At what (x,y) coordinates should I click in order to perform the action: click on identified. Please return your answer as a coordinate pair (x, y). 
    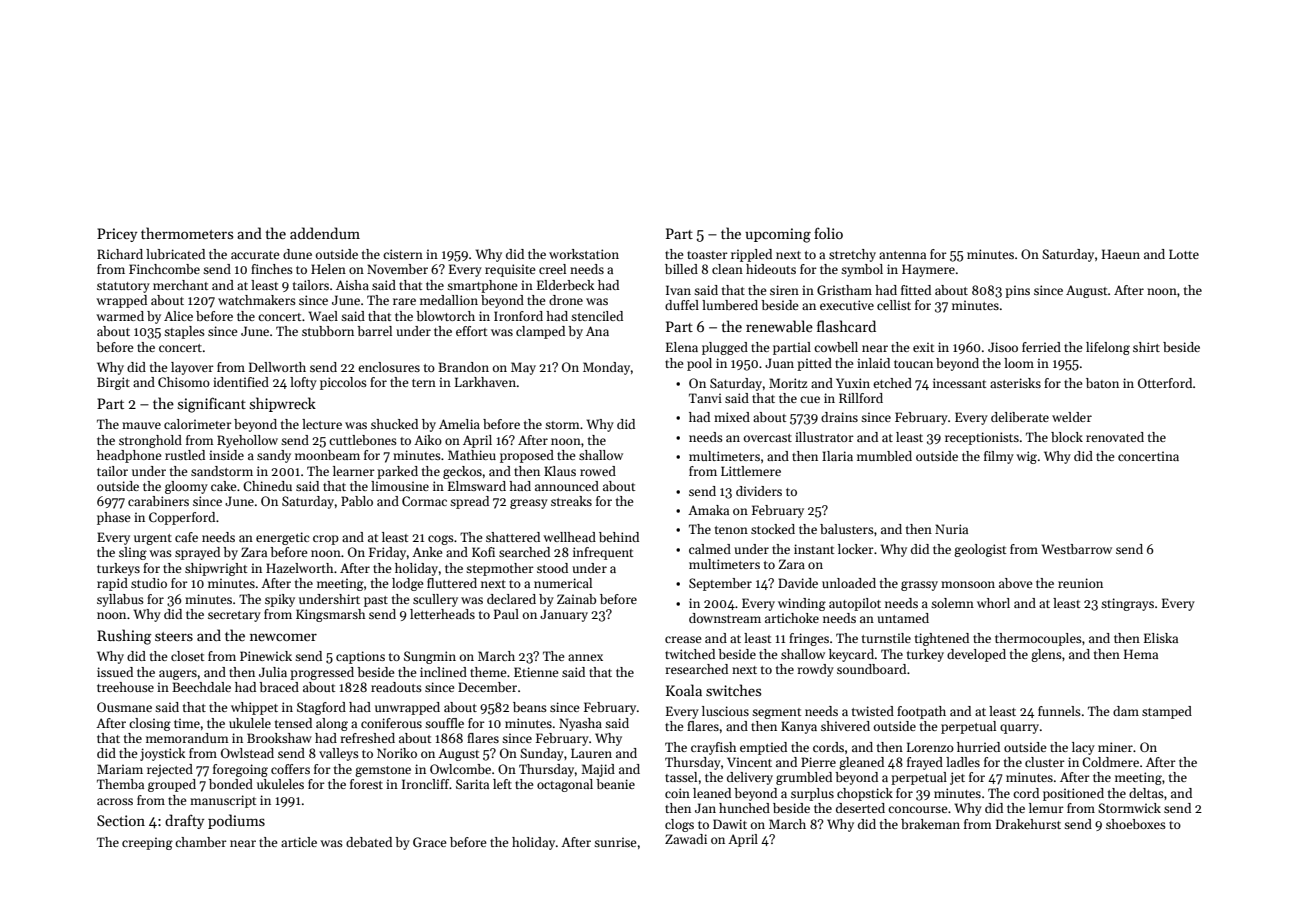
    Looking at the image, I should click on (241, 382).
